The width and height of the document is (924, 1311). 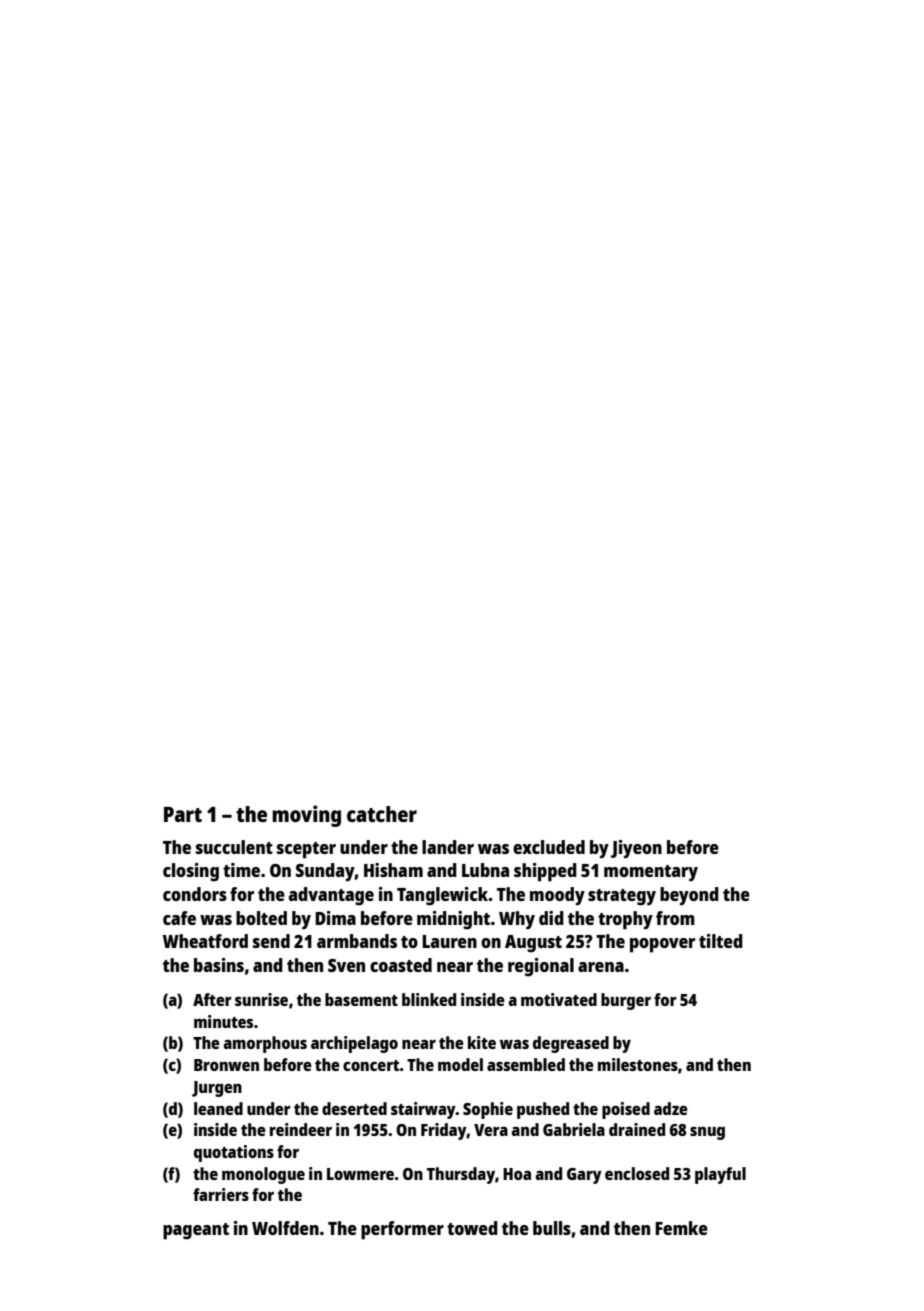 I want to click on momentary, so click(x=651, y=873).
